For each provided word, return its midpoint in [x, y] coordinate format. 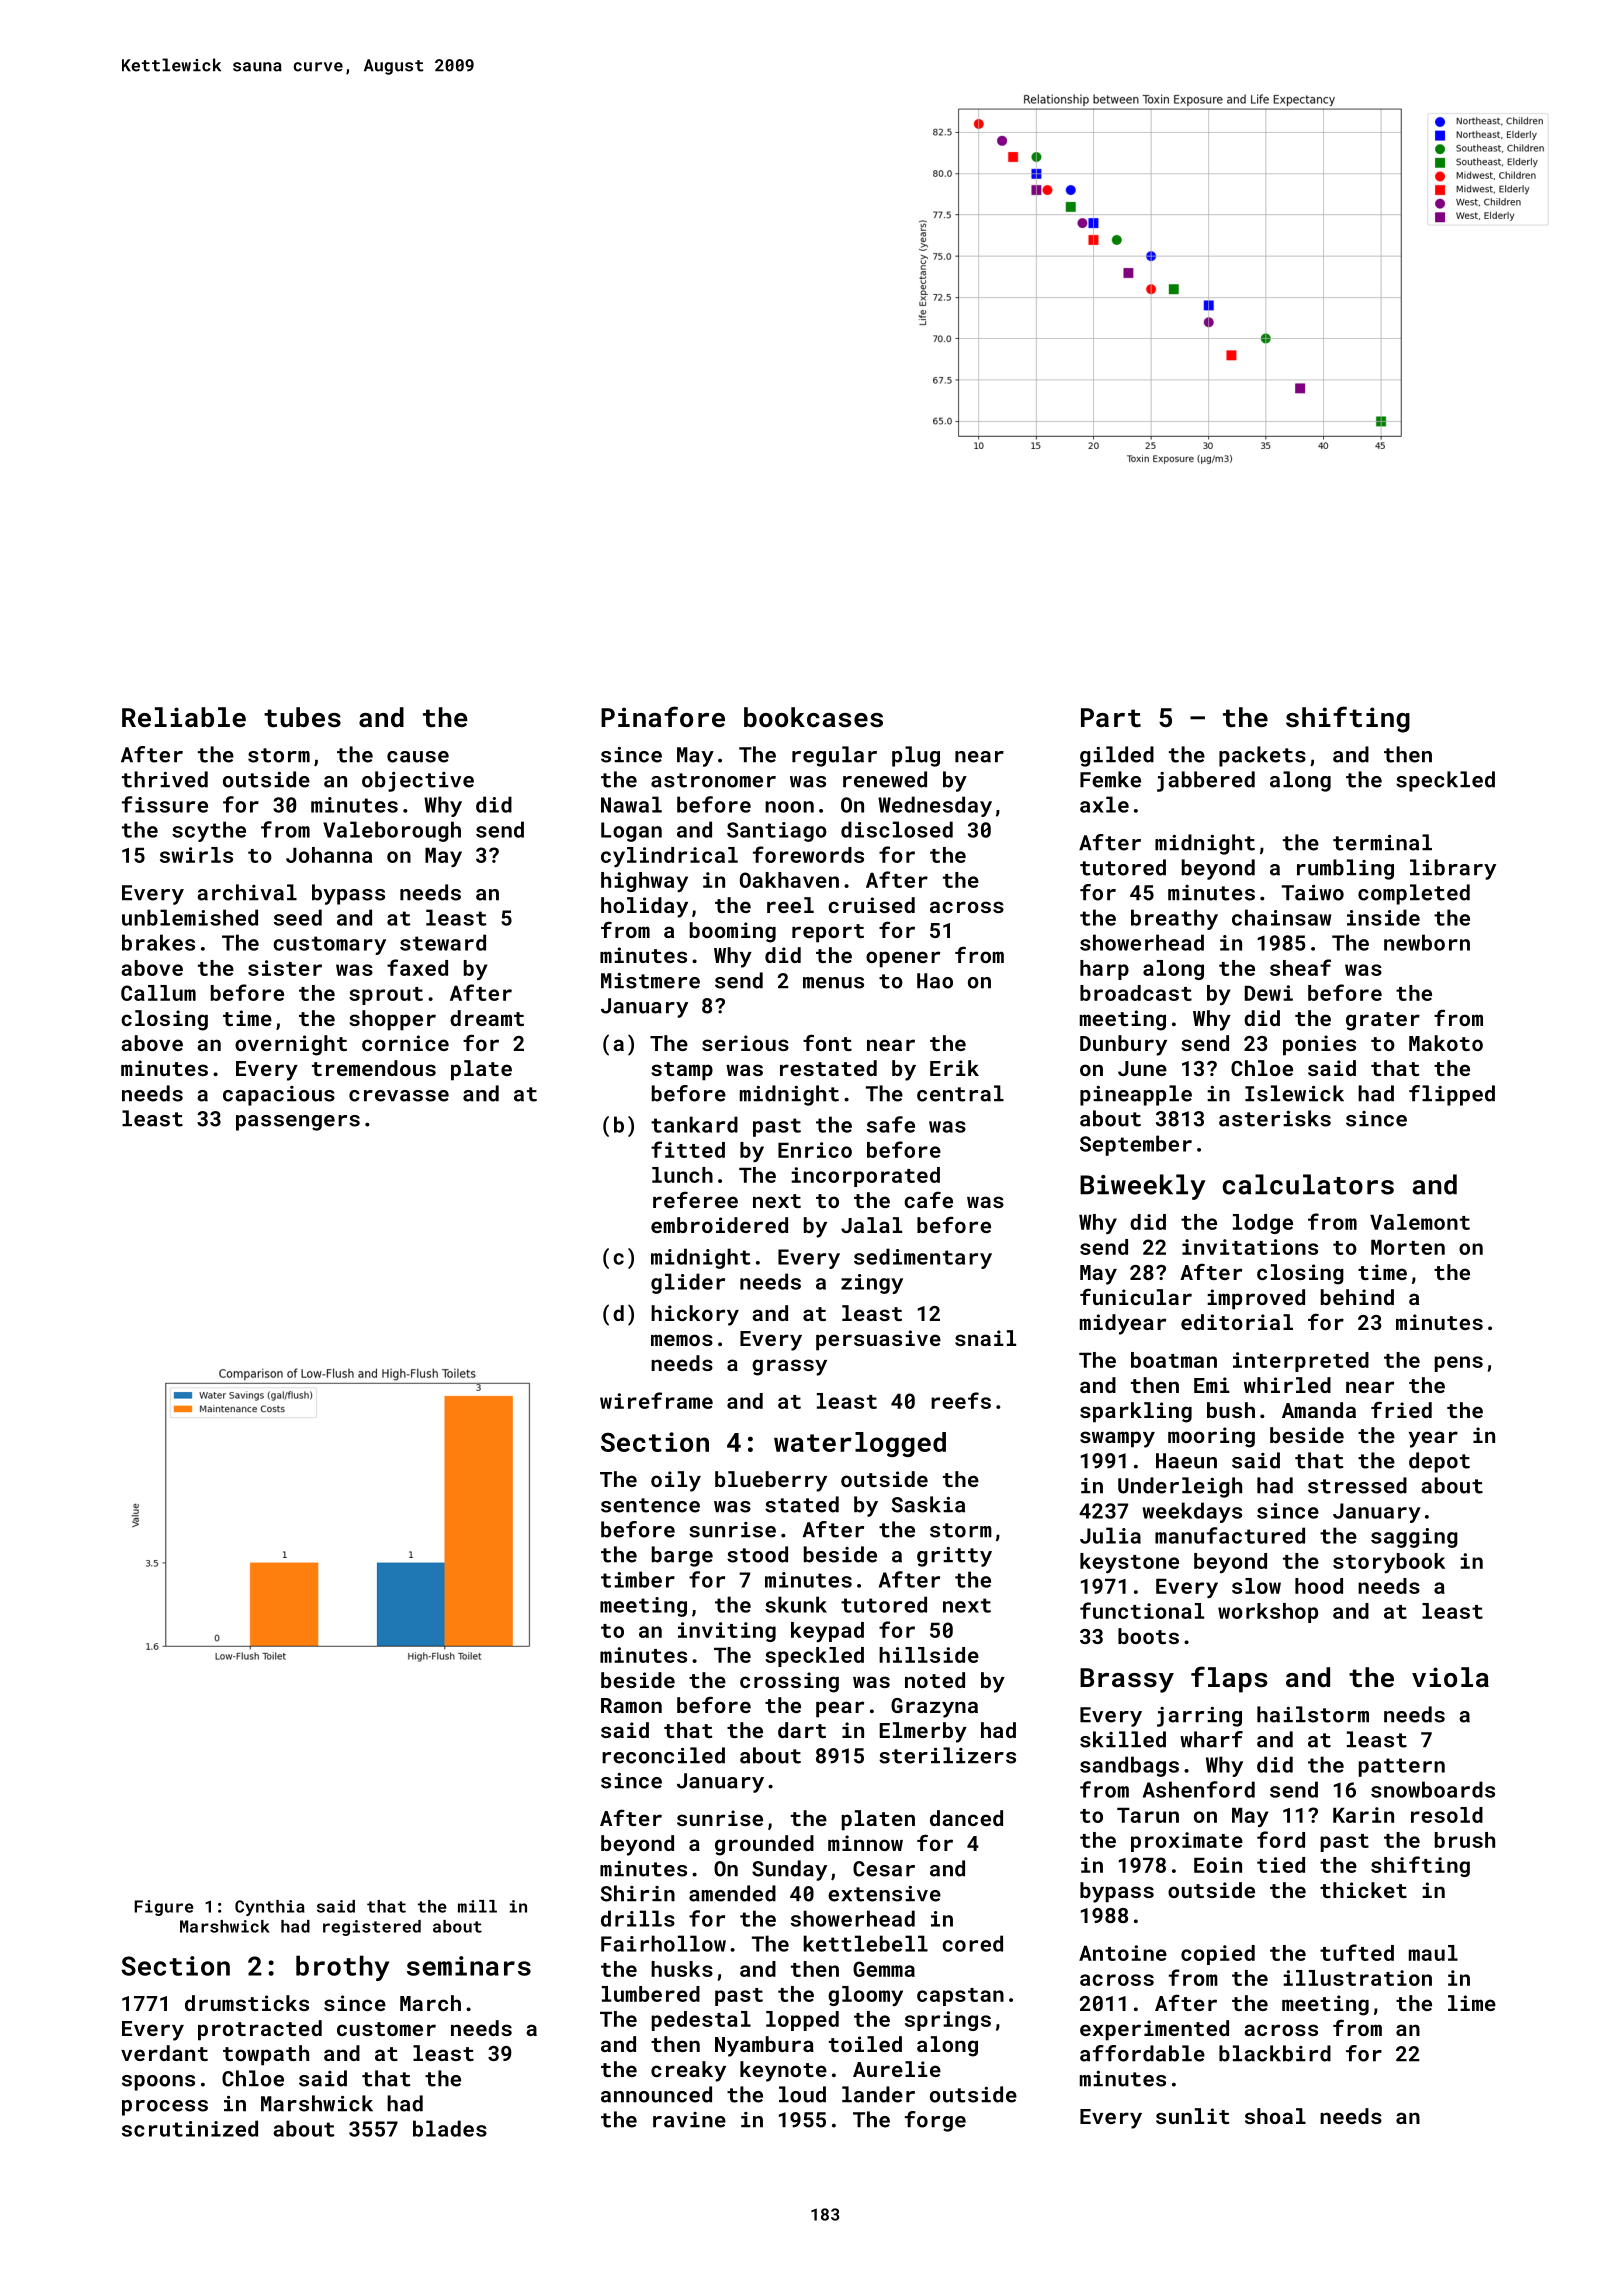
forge [935, 2121]
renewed [885, 779]
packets [1262, 756]
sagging [1414, 1538]
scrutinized [190, 2128]
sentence [650, 1505]
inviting [727, 1632]
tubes [302, 717]
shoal [1275, 2116]
